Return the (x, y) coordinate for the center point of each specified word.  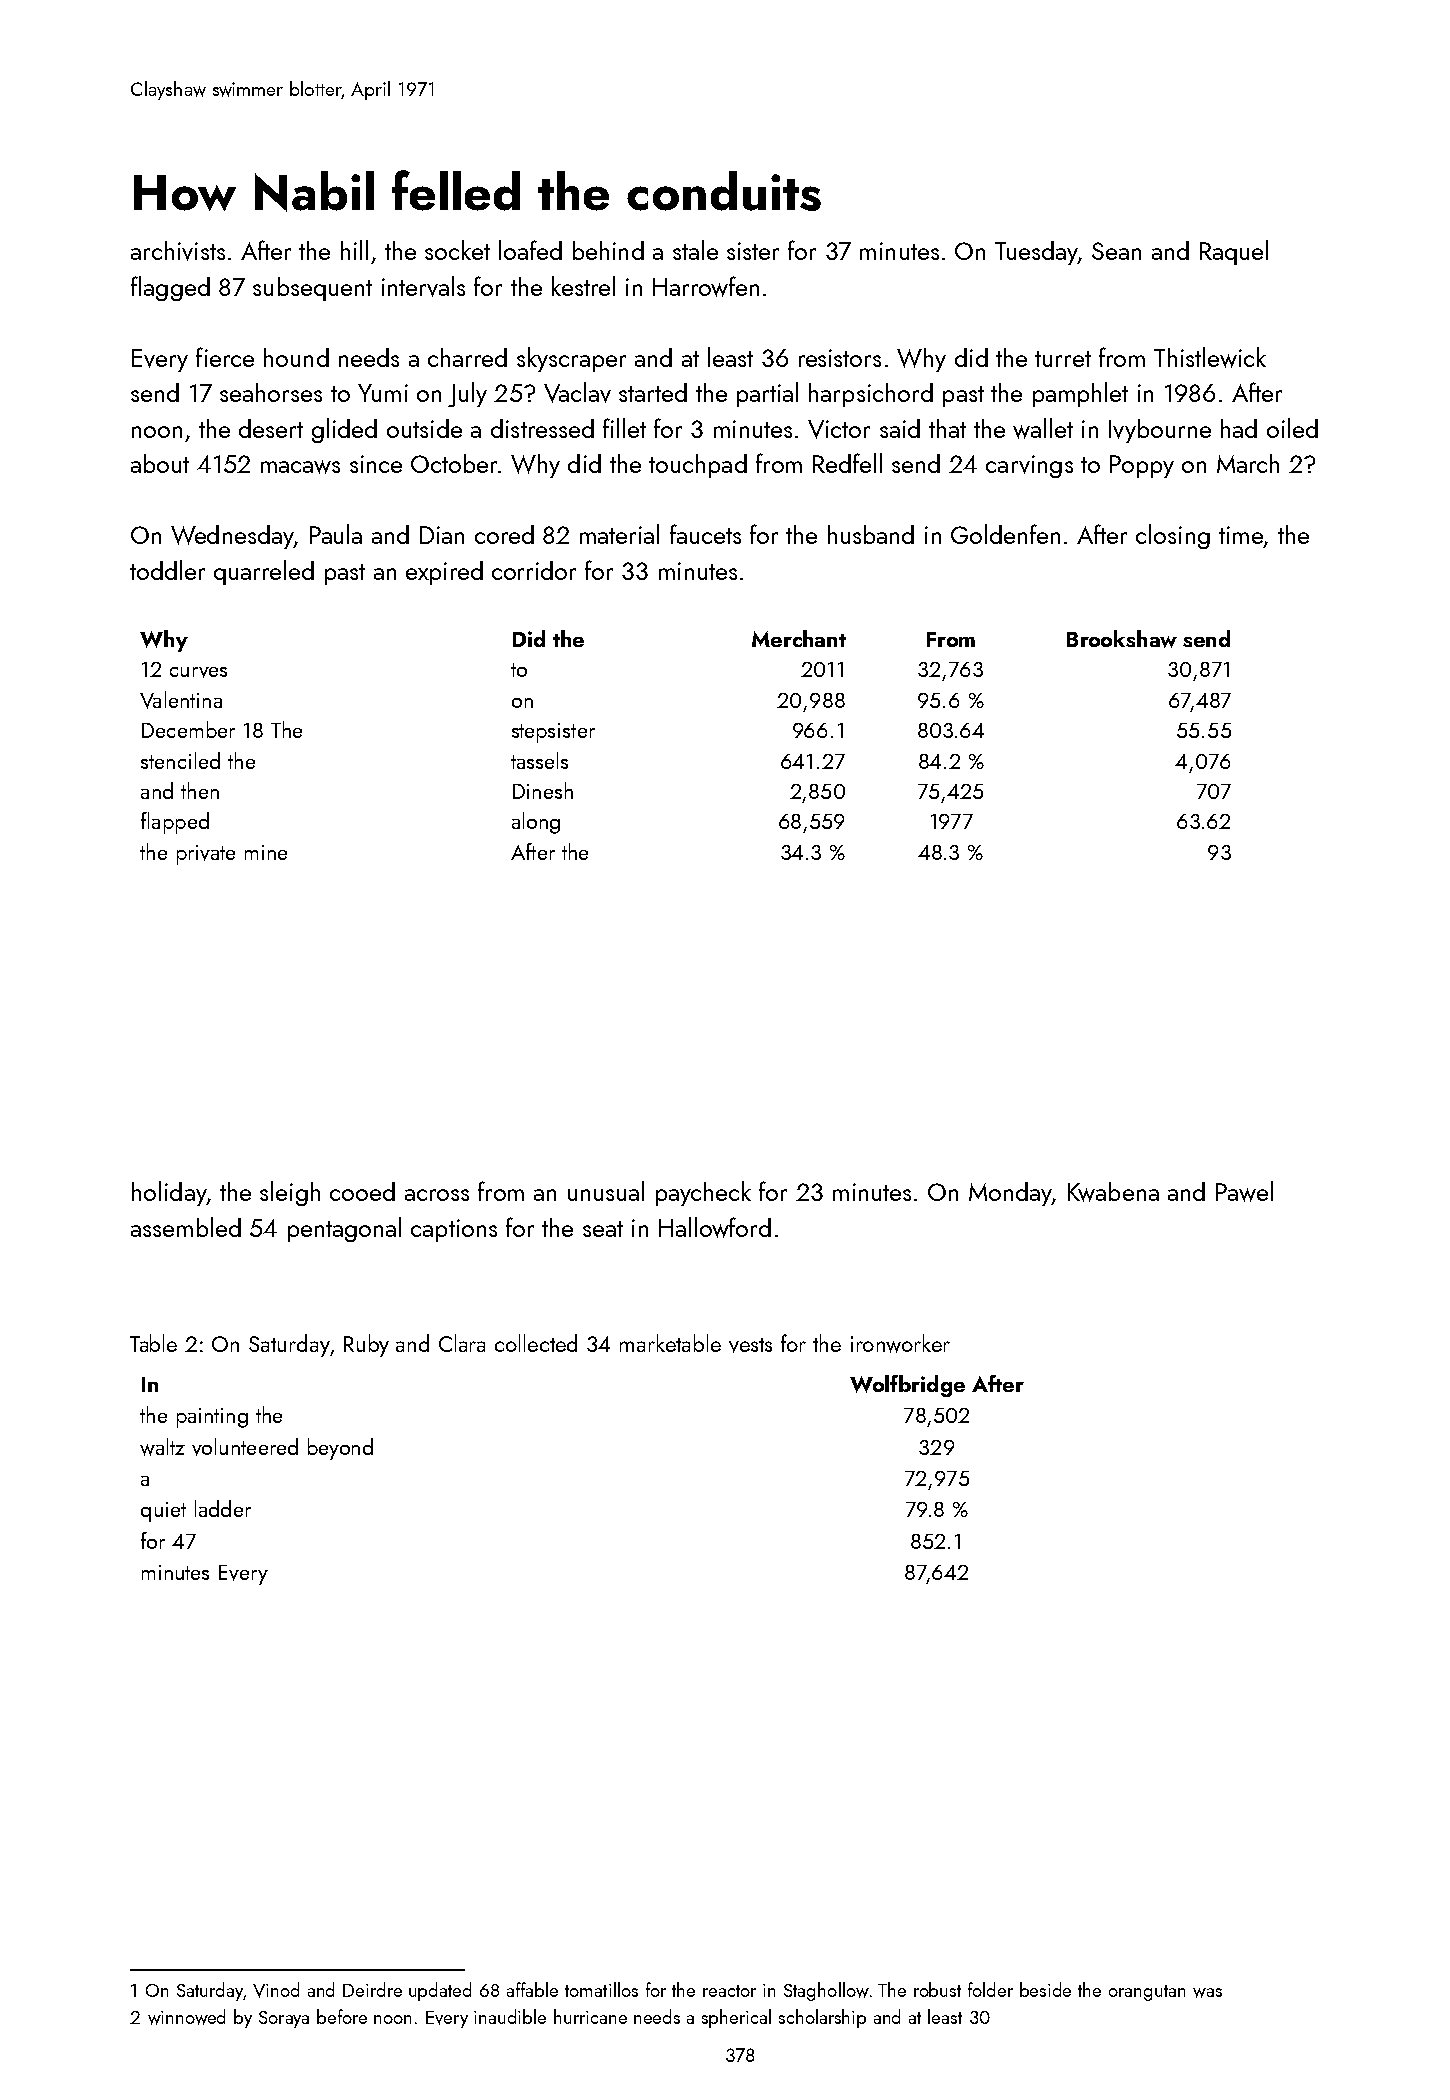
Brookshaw (1122, 639)
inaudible (510, 2016)
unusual (606, 1191)
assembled (186, 1227)
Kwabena (1113, 1192)
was (1207, 1993)
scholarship (822, 2018)
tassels (539, 760)
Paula (336, 534)
